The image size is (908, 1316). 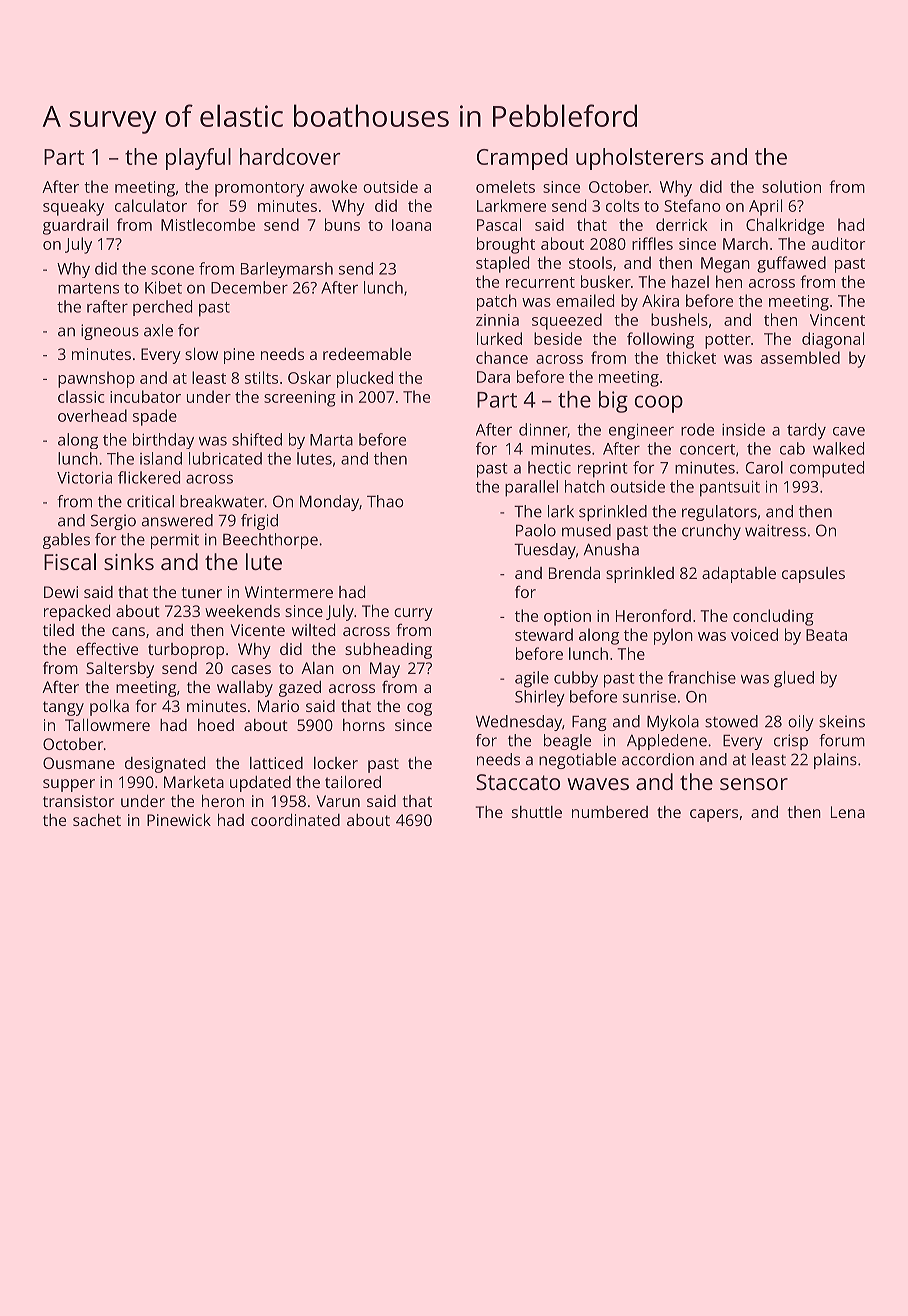 What do you see at coordinates (549, 467) in the page?
I see `hectic` at bounding box center [549, 467].
